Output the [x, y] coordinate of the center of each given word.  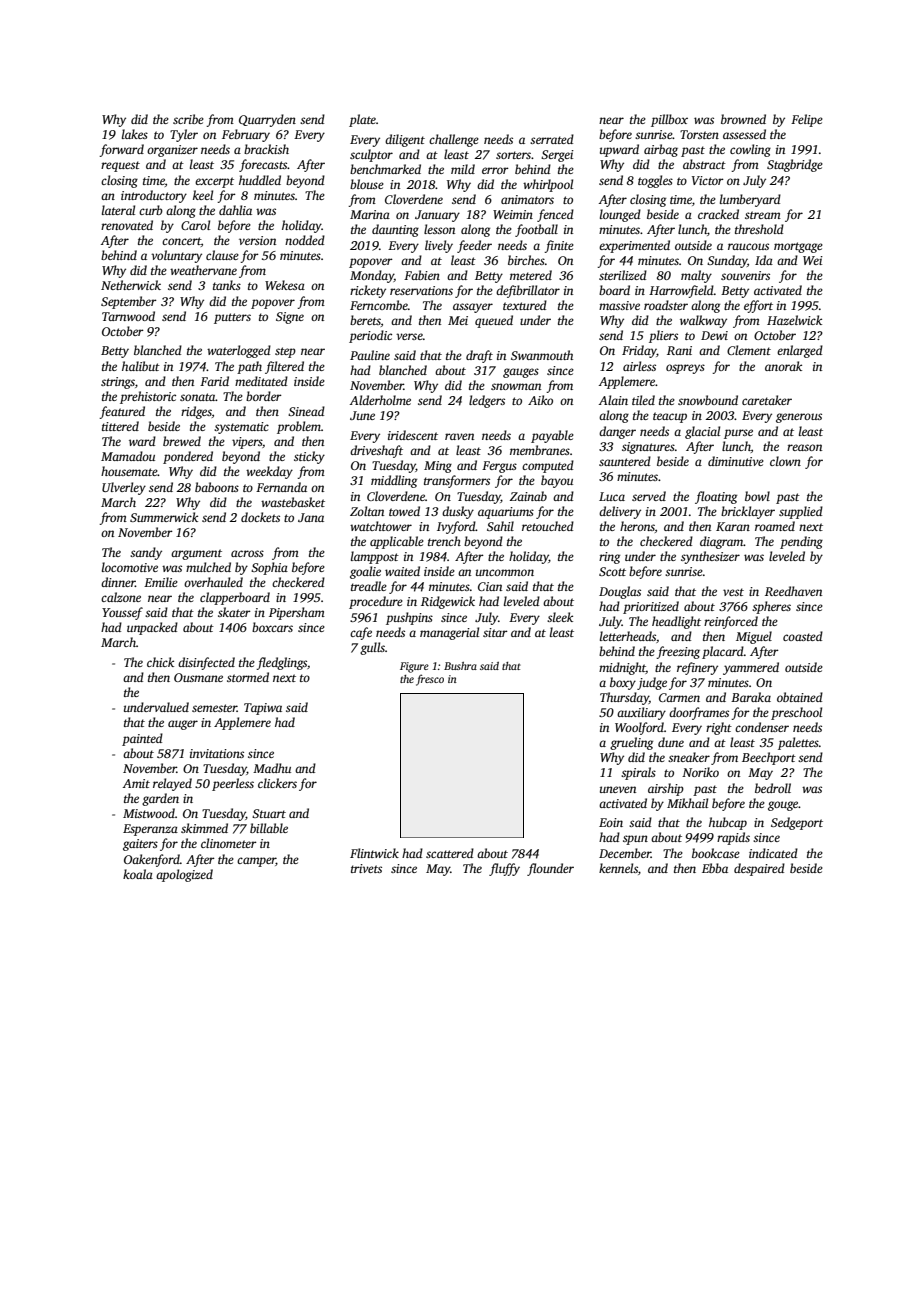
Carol [195, 225]
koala [138, 874]
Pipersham [297, 613]
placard [723, 652]
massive [619, 305]
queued [494, 321]
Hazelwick [794, 320]
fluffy [504, 869]
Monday [372, 276]
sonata [198, 397]
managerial [449, 633]
